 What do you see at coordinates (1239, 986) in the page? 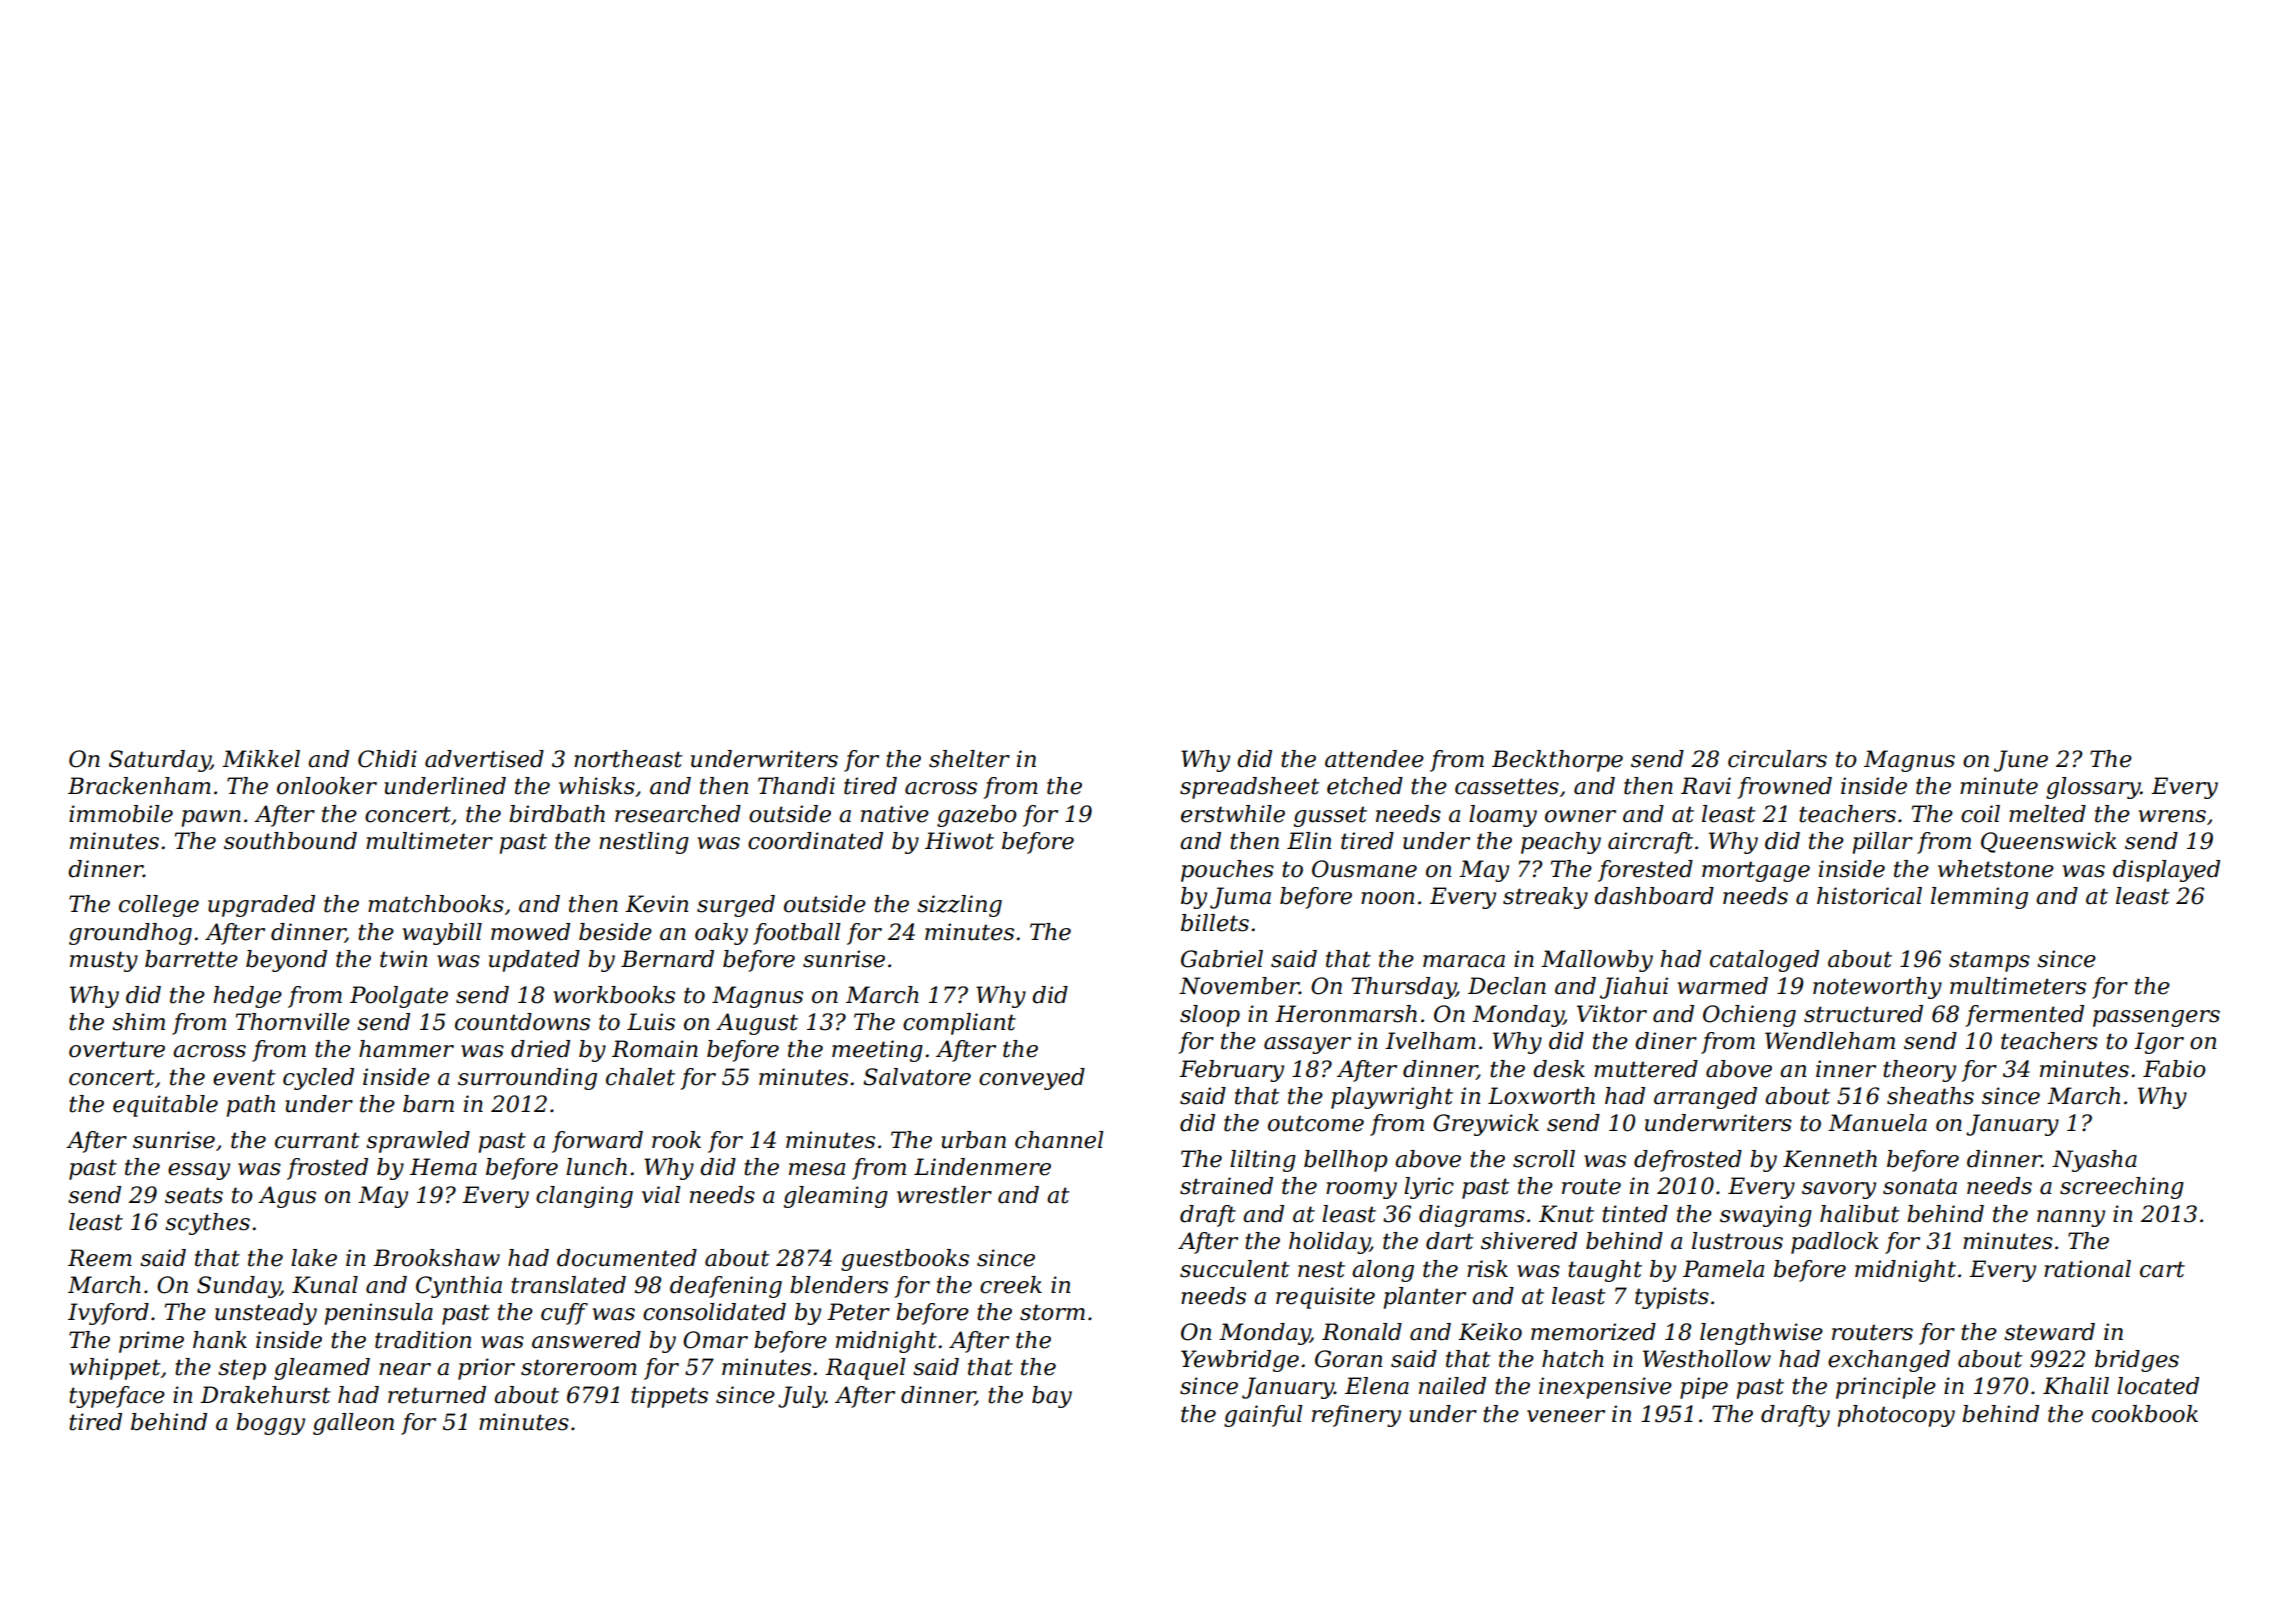
I see `November` at bounding box center [1239, 986].
